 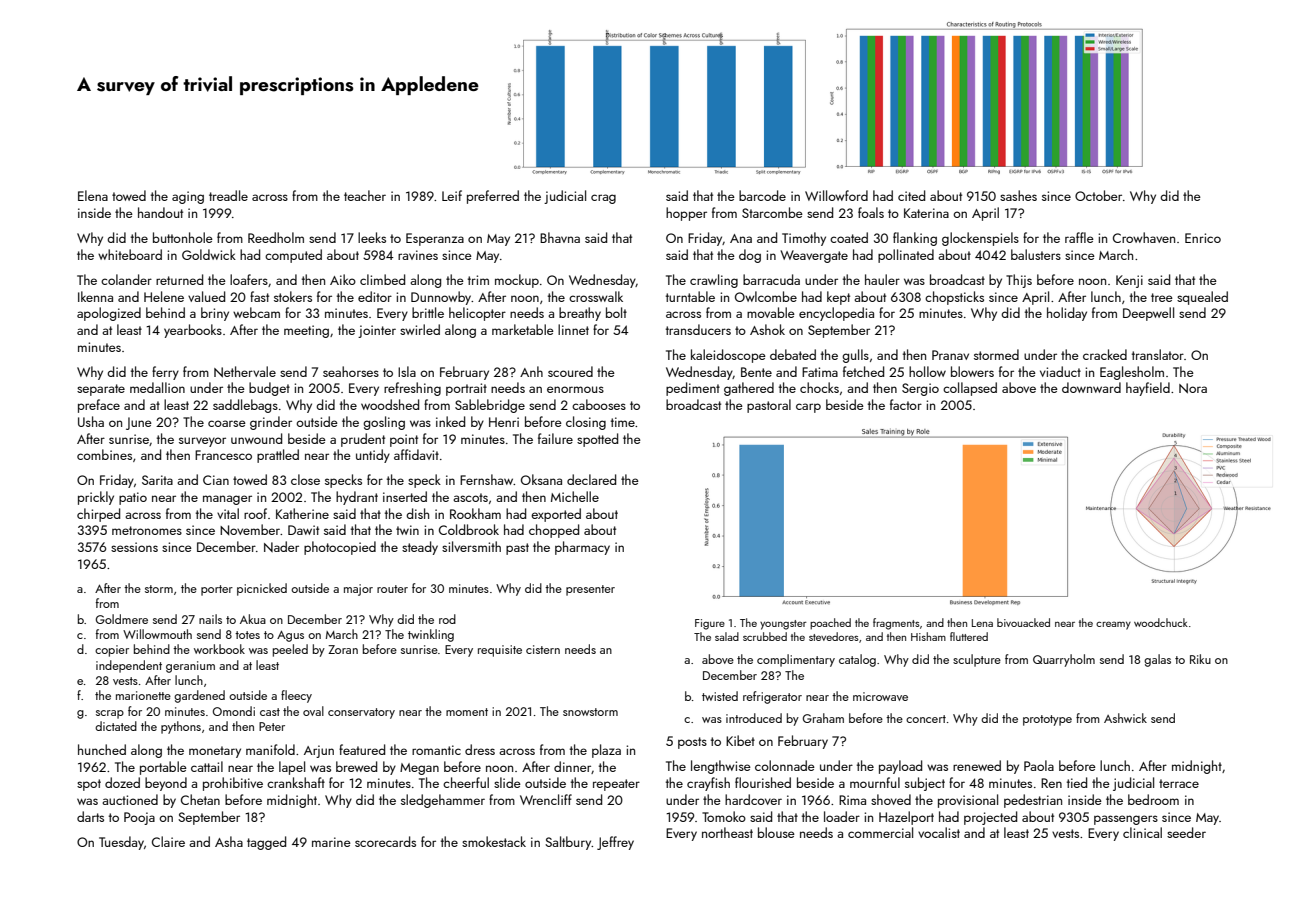 What do you see at coordinates (296, 782) in the image?
I see `crankshaft` at bounding box center [296, 782].
